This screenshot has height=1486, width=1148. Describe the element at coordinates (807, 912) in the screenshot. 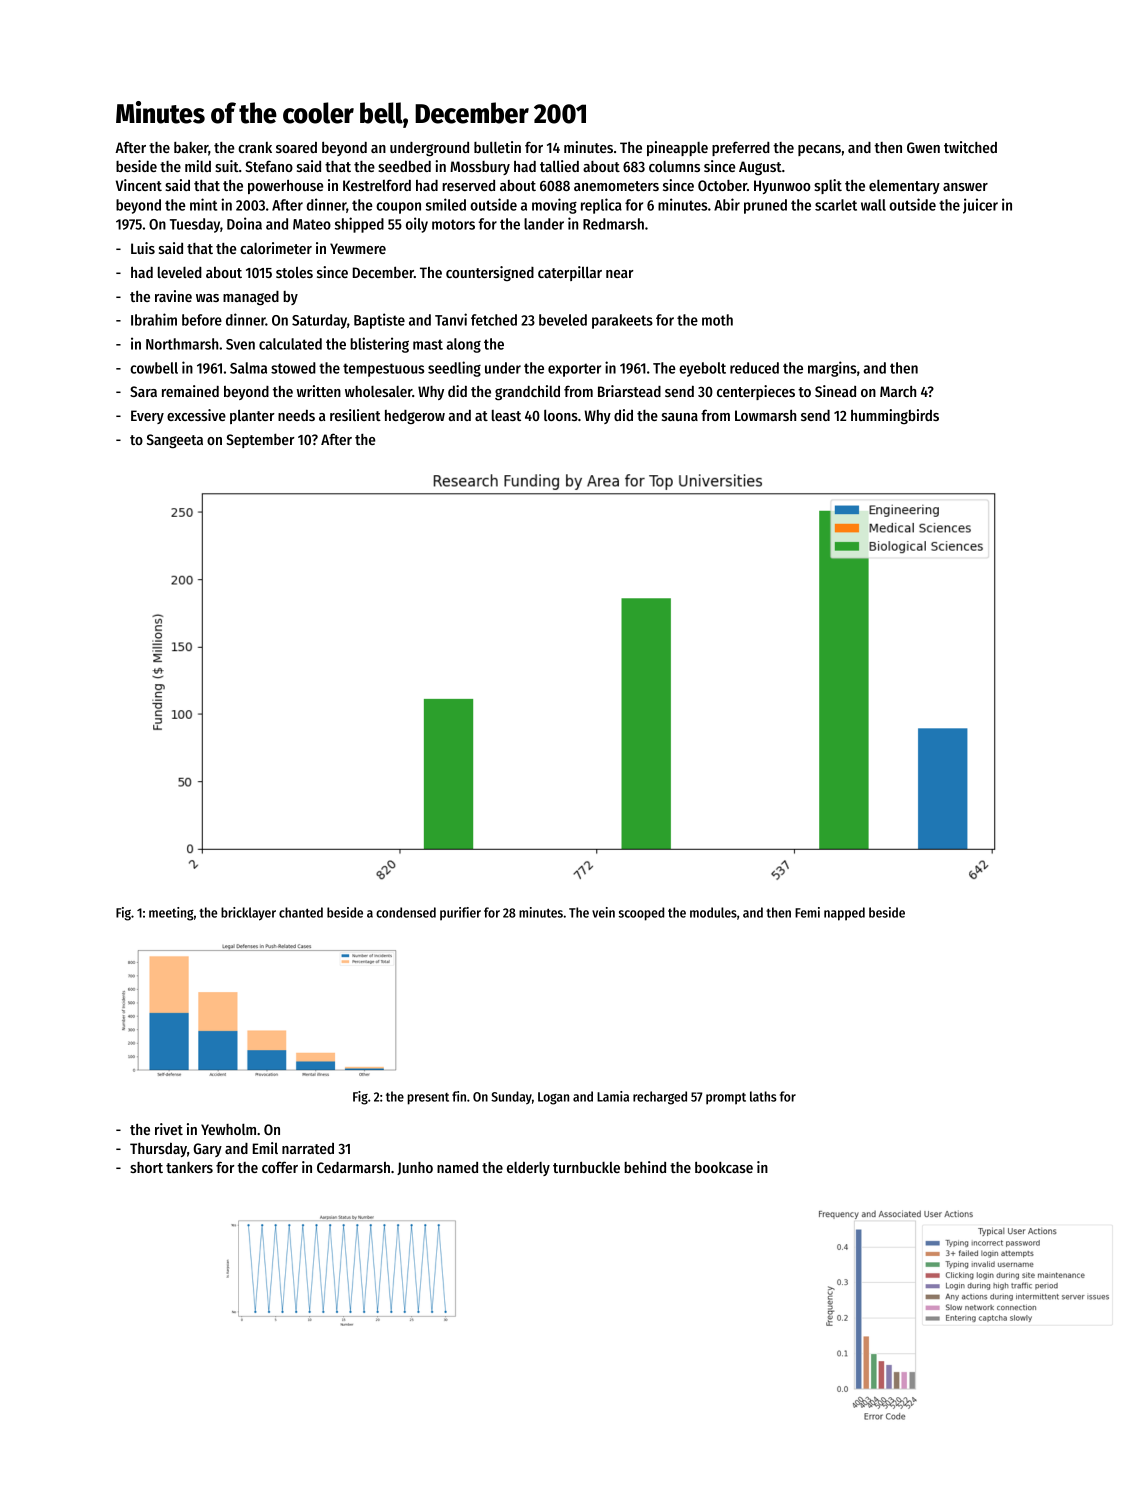

I see `Femi` at that location.
